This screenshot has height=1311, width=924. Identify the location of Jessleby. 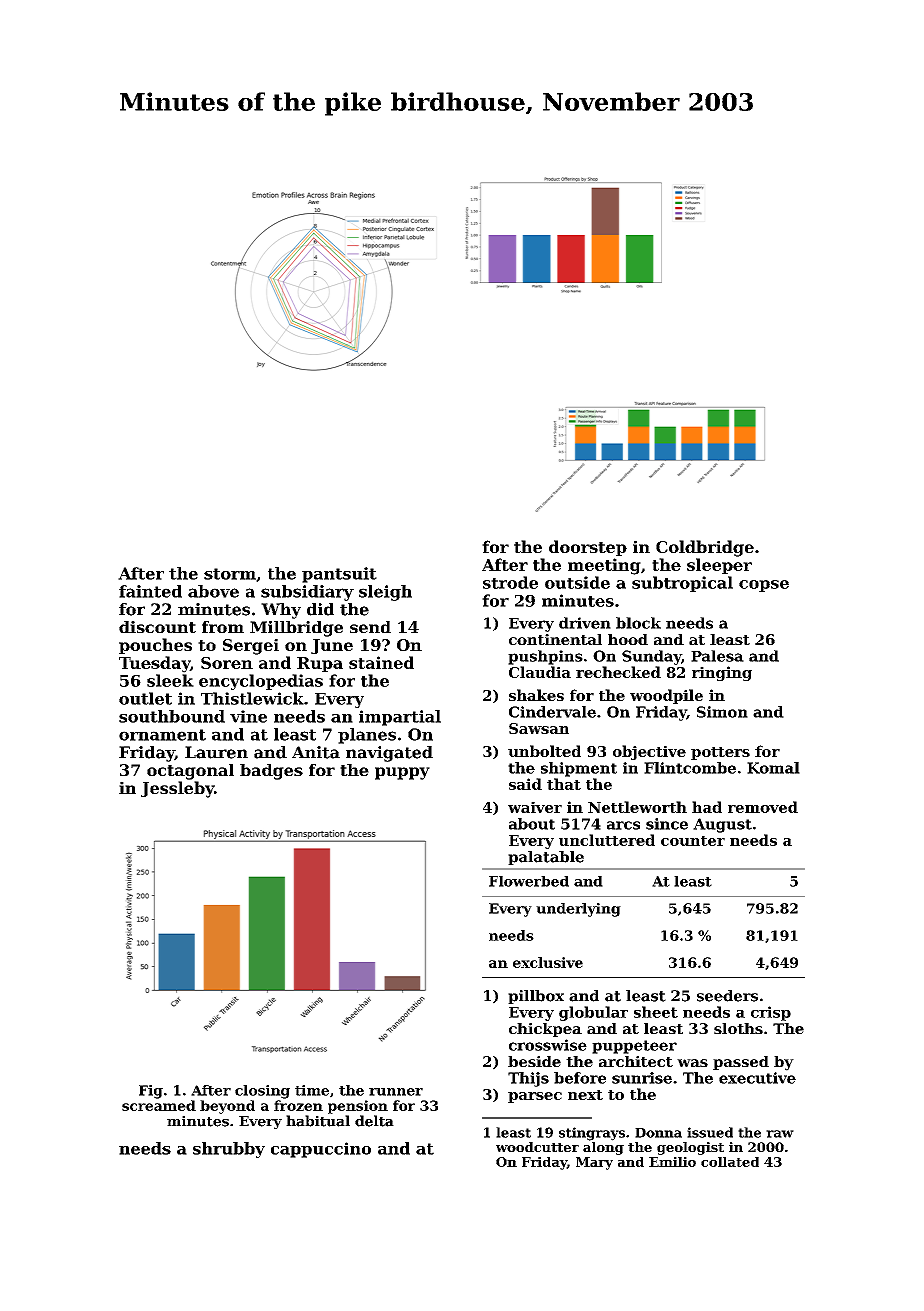
(177, 789).
